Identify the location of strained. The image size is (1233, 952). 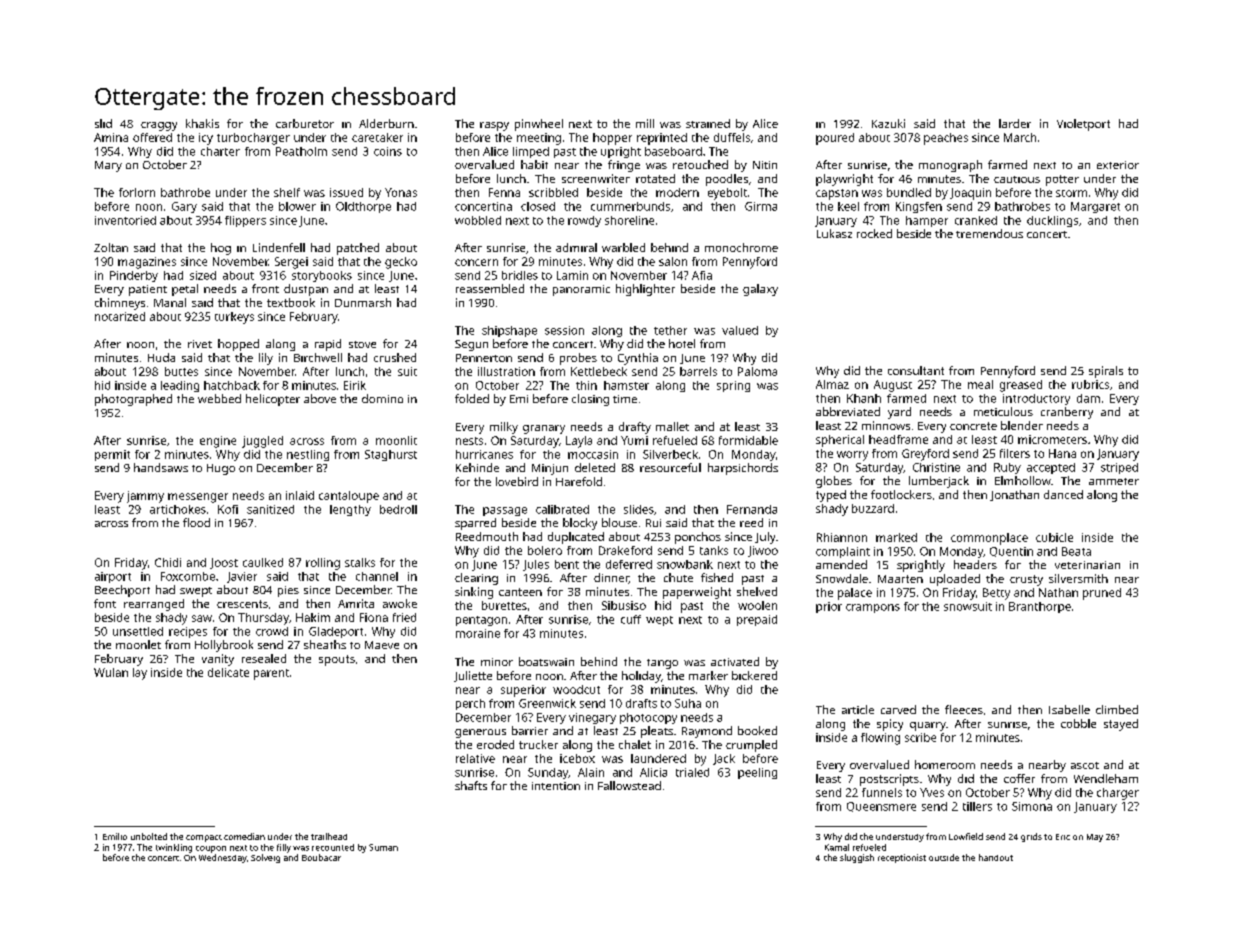
(708, 123).
